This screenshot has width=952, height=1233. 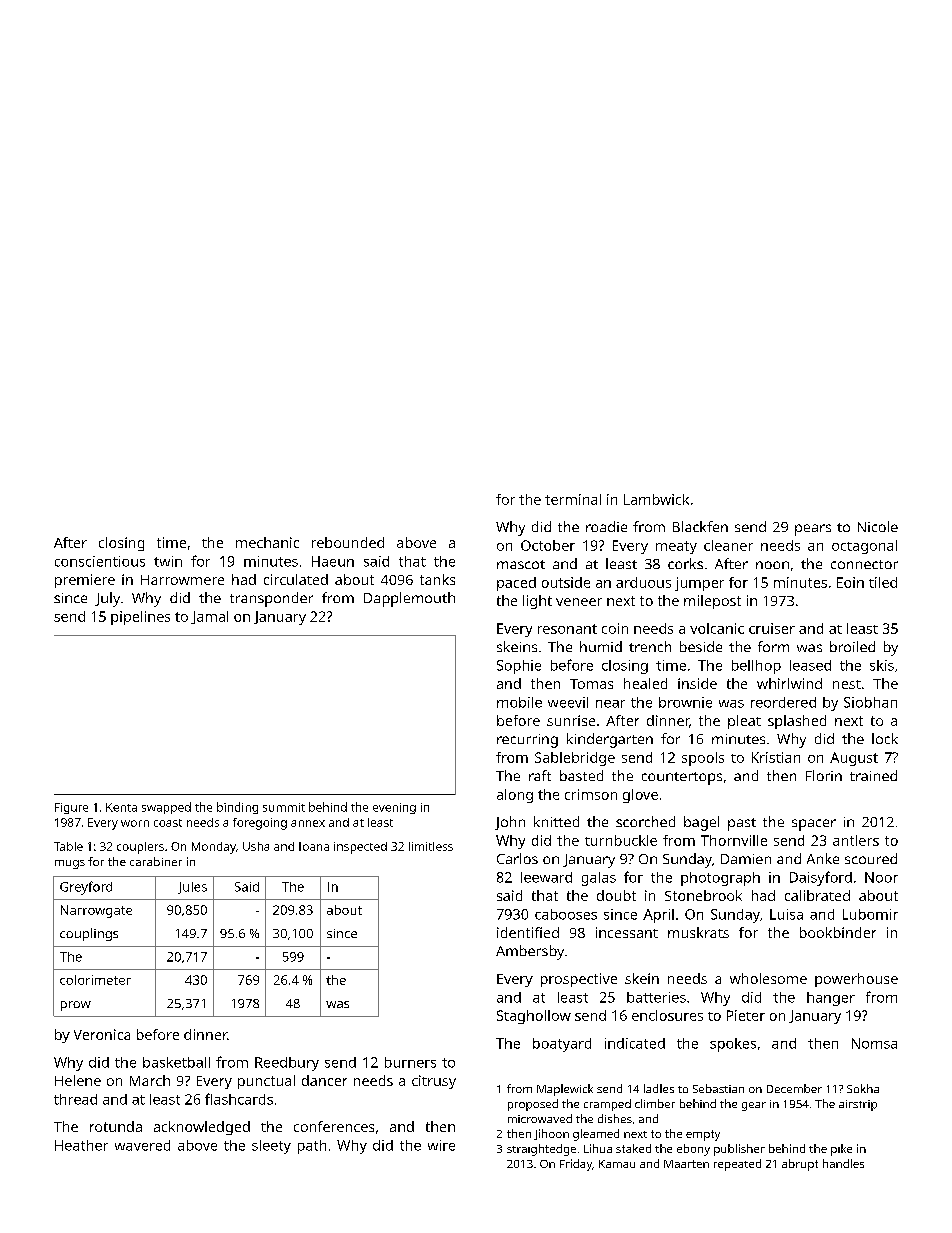 I want to click on milepost, so click(x=712, y=602).
